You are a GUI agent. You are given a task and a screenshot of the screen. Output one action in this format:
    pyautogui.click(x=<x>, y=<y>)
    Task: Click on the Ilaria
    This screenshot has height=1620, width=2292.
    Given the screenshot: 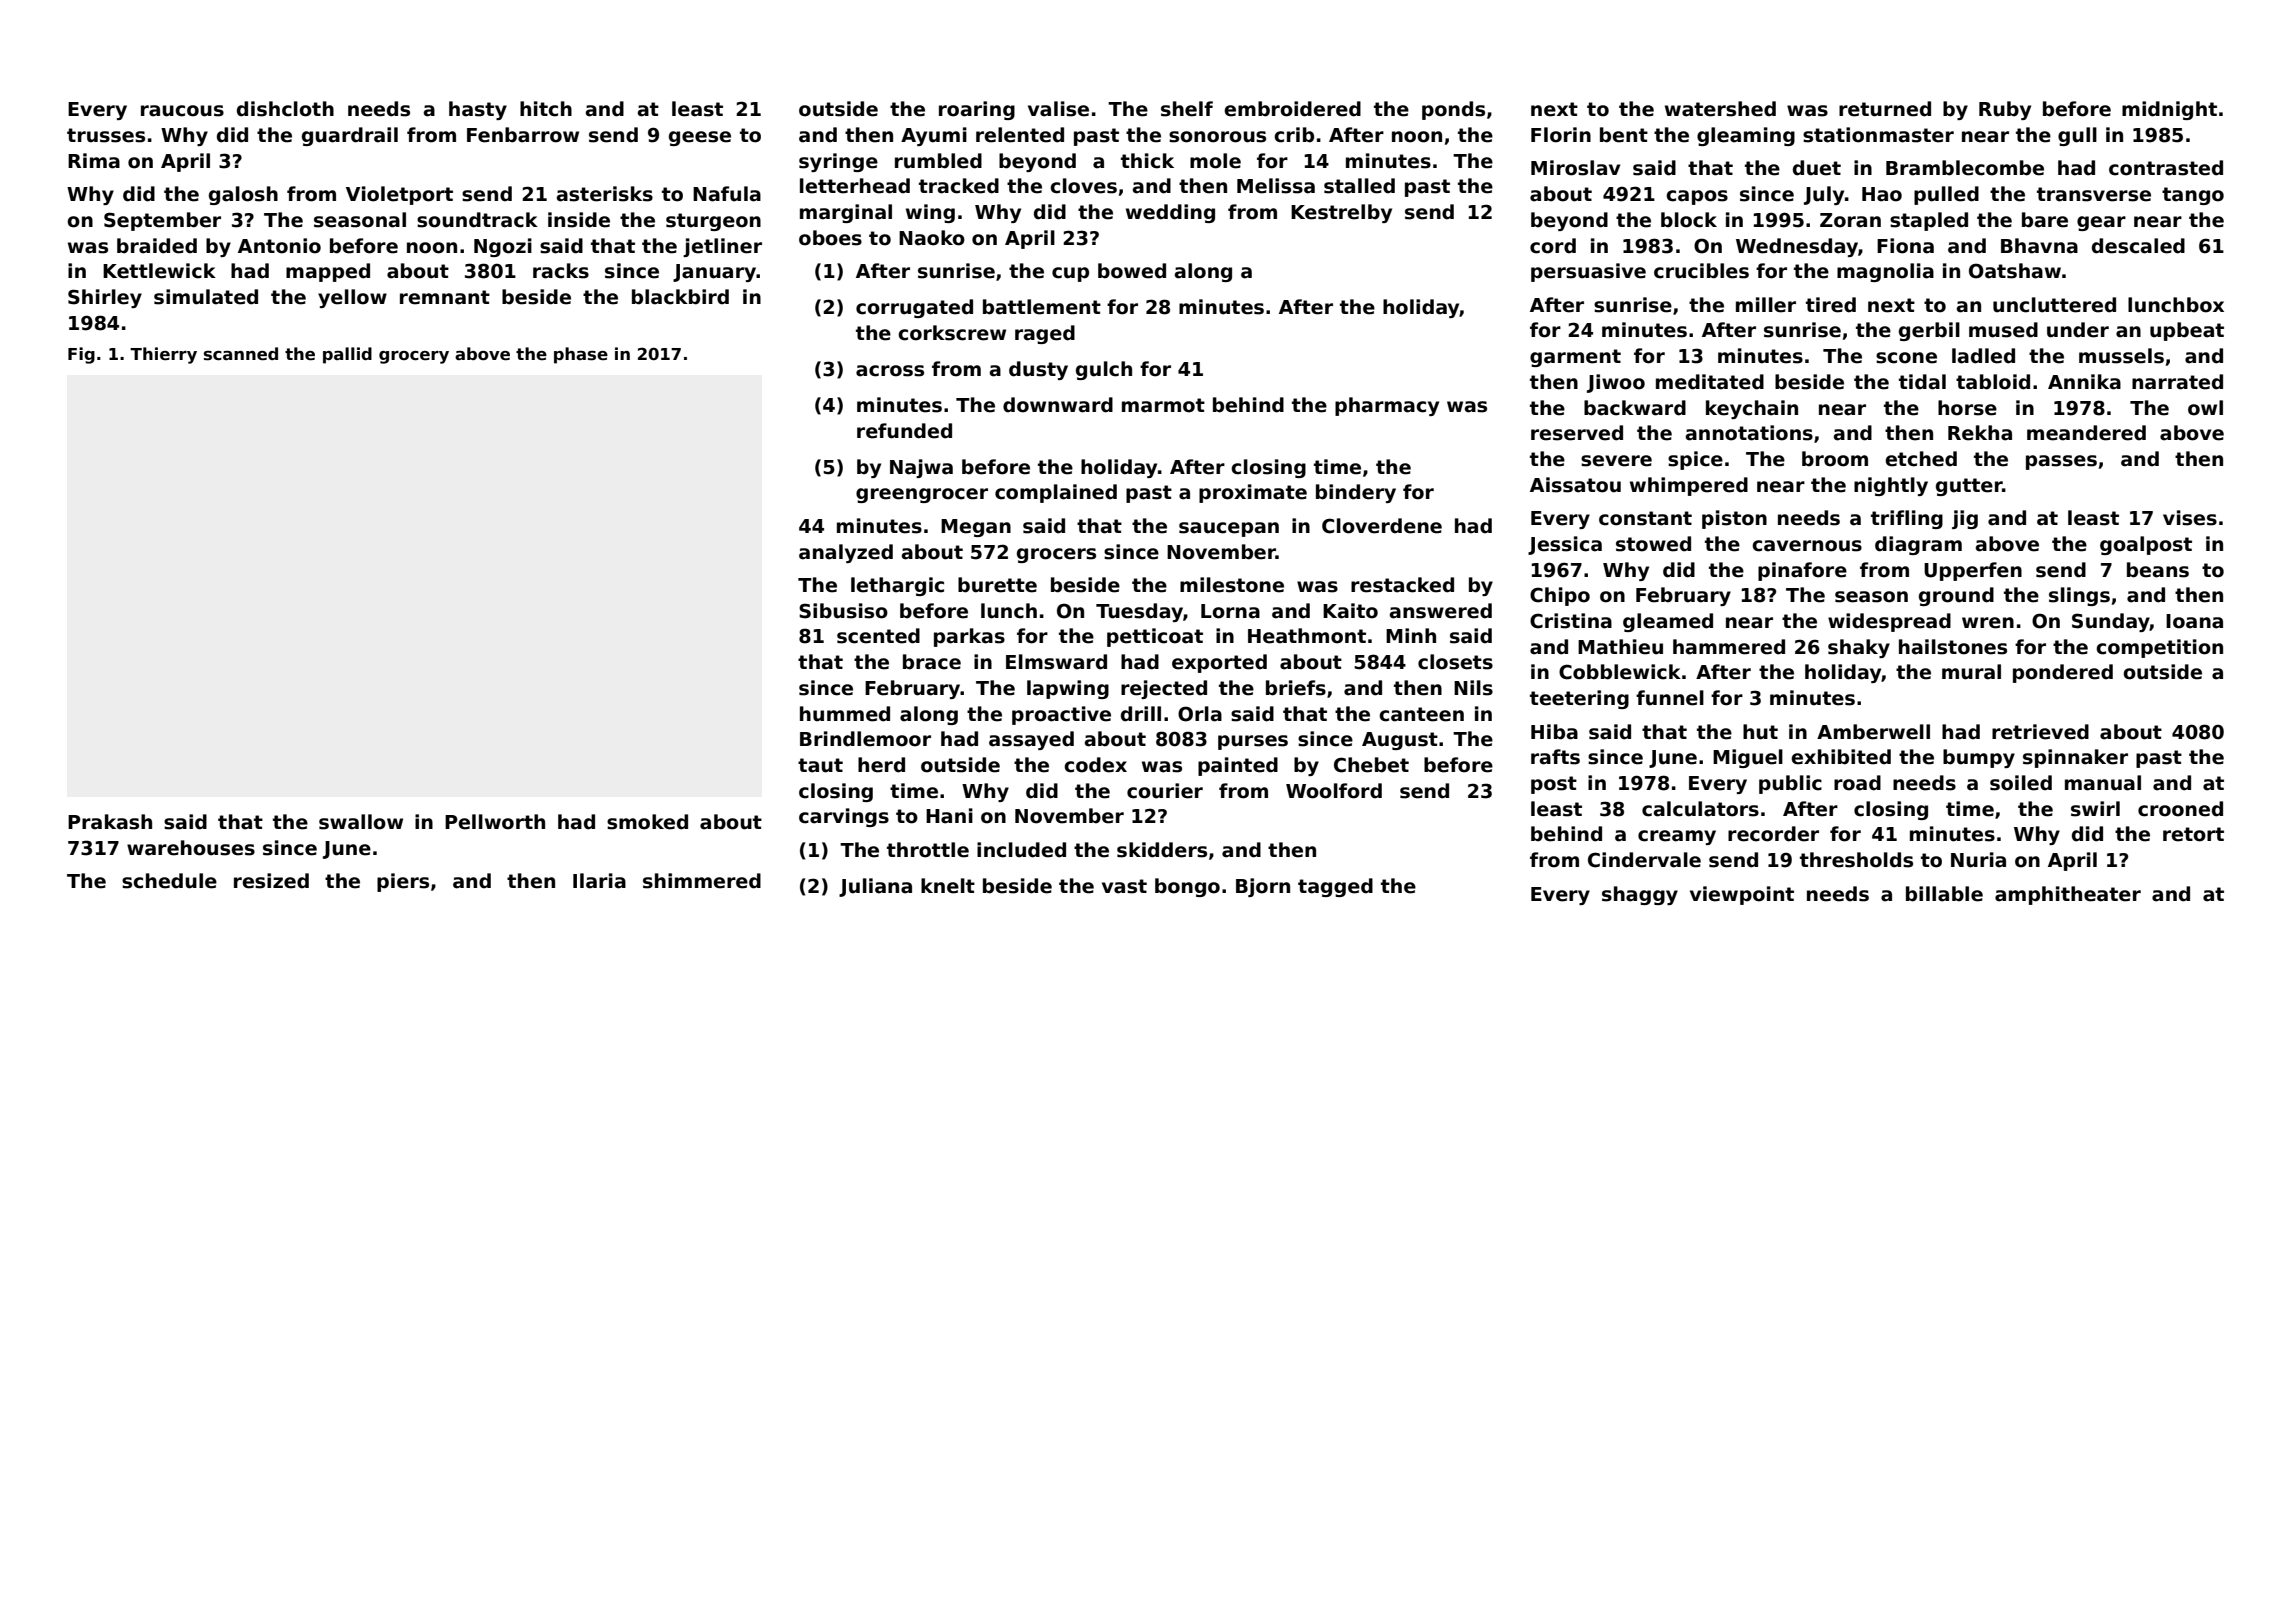 What is the action you would take?
    pyautogui.click(x=599, y=881)
